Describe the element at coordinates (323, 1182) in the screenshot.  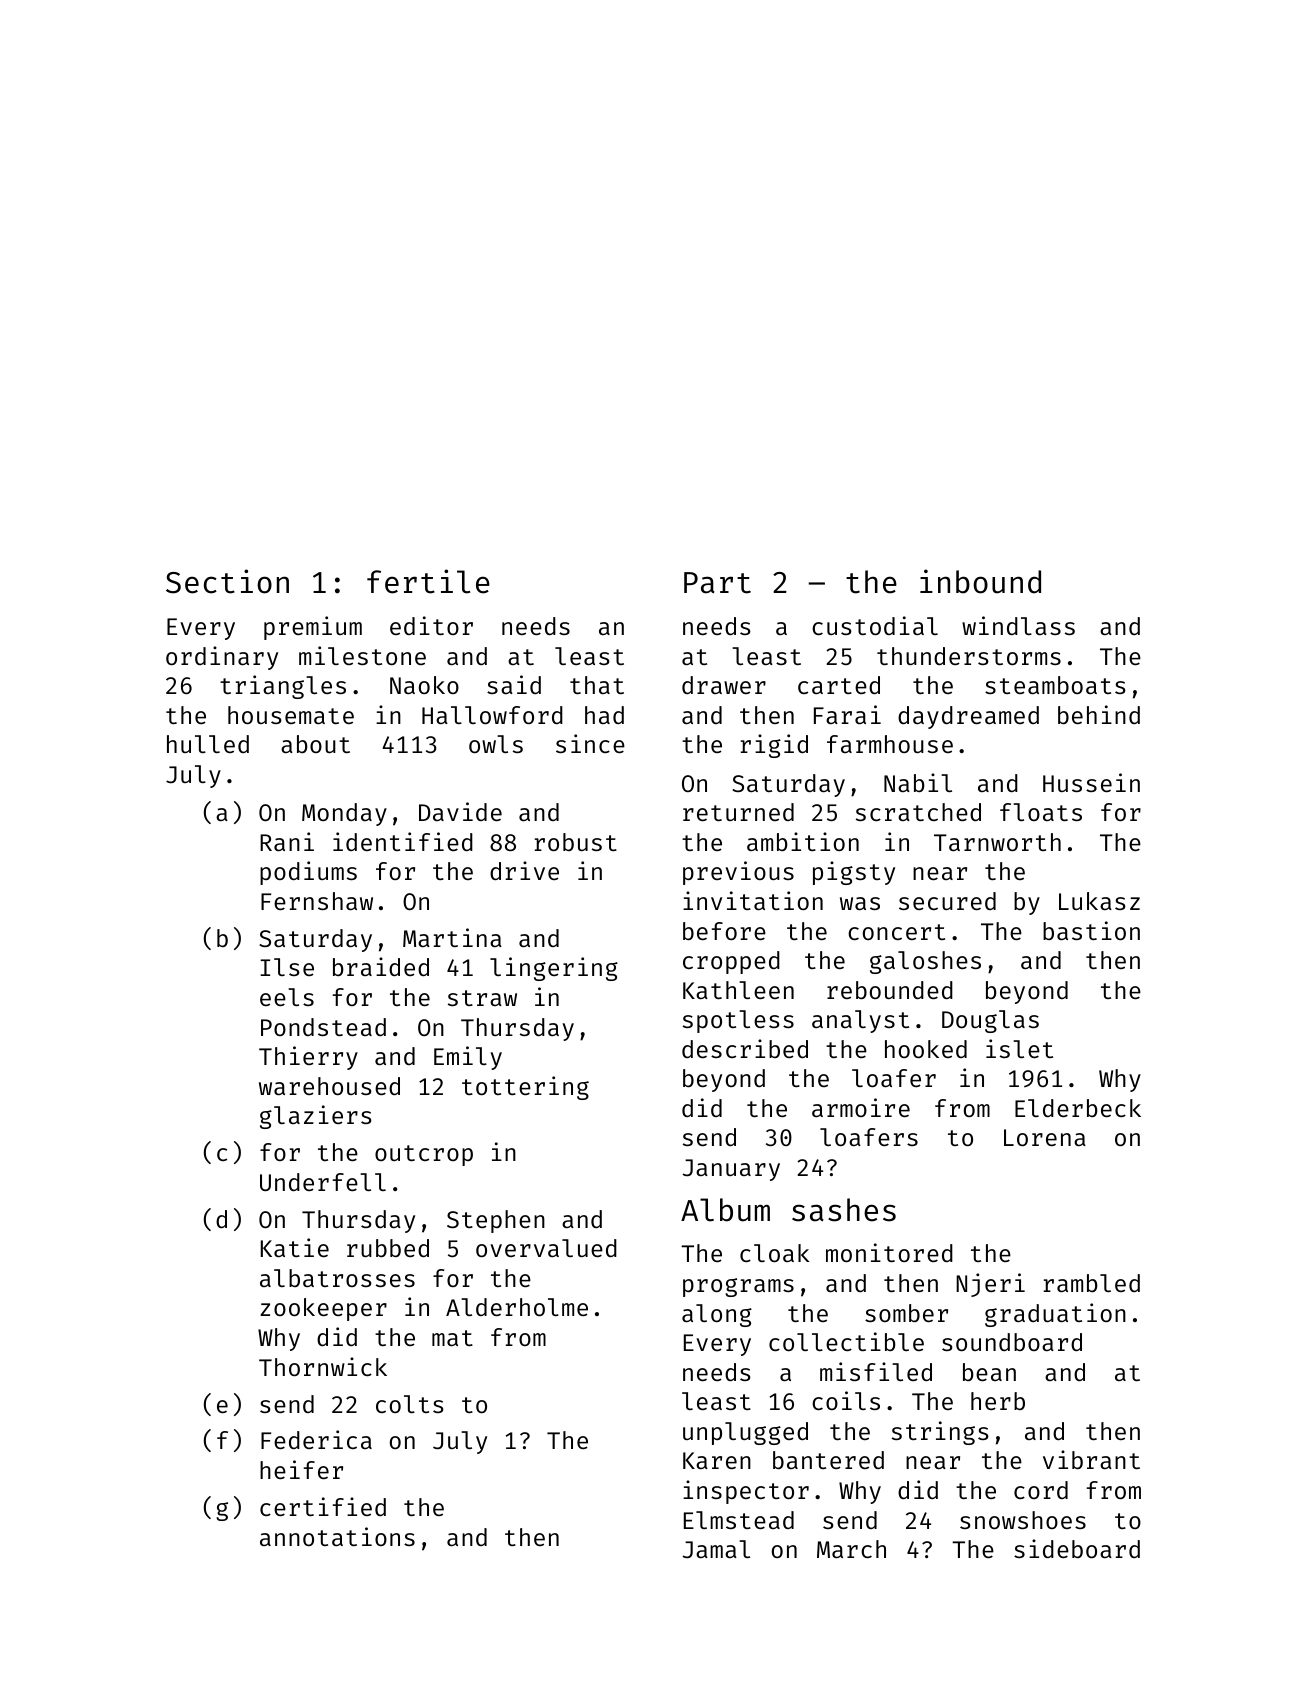
I see `Underfell` at that location.
